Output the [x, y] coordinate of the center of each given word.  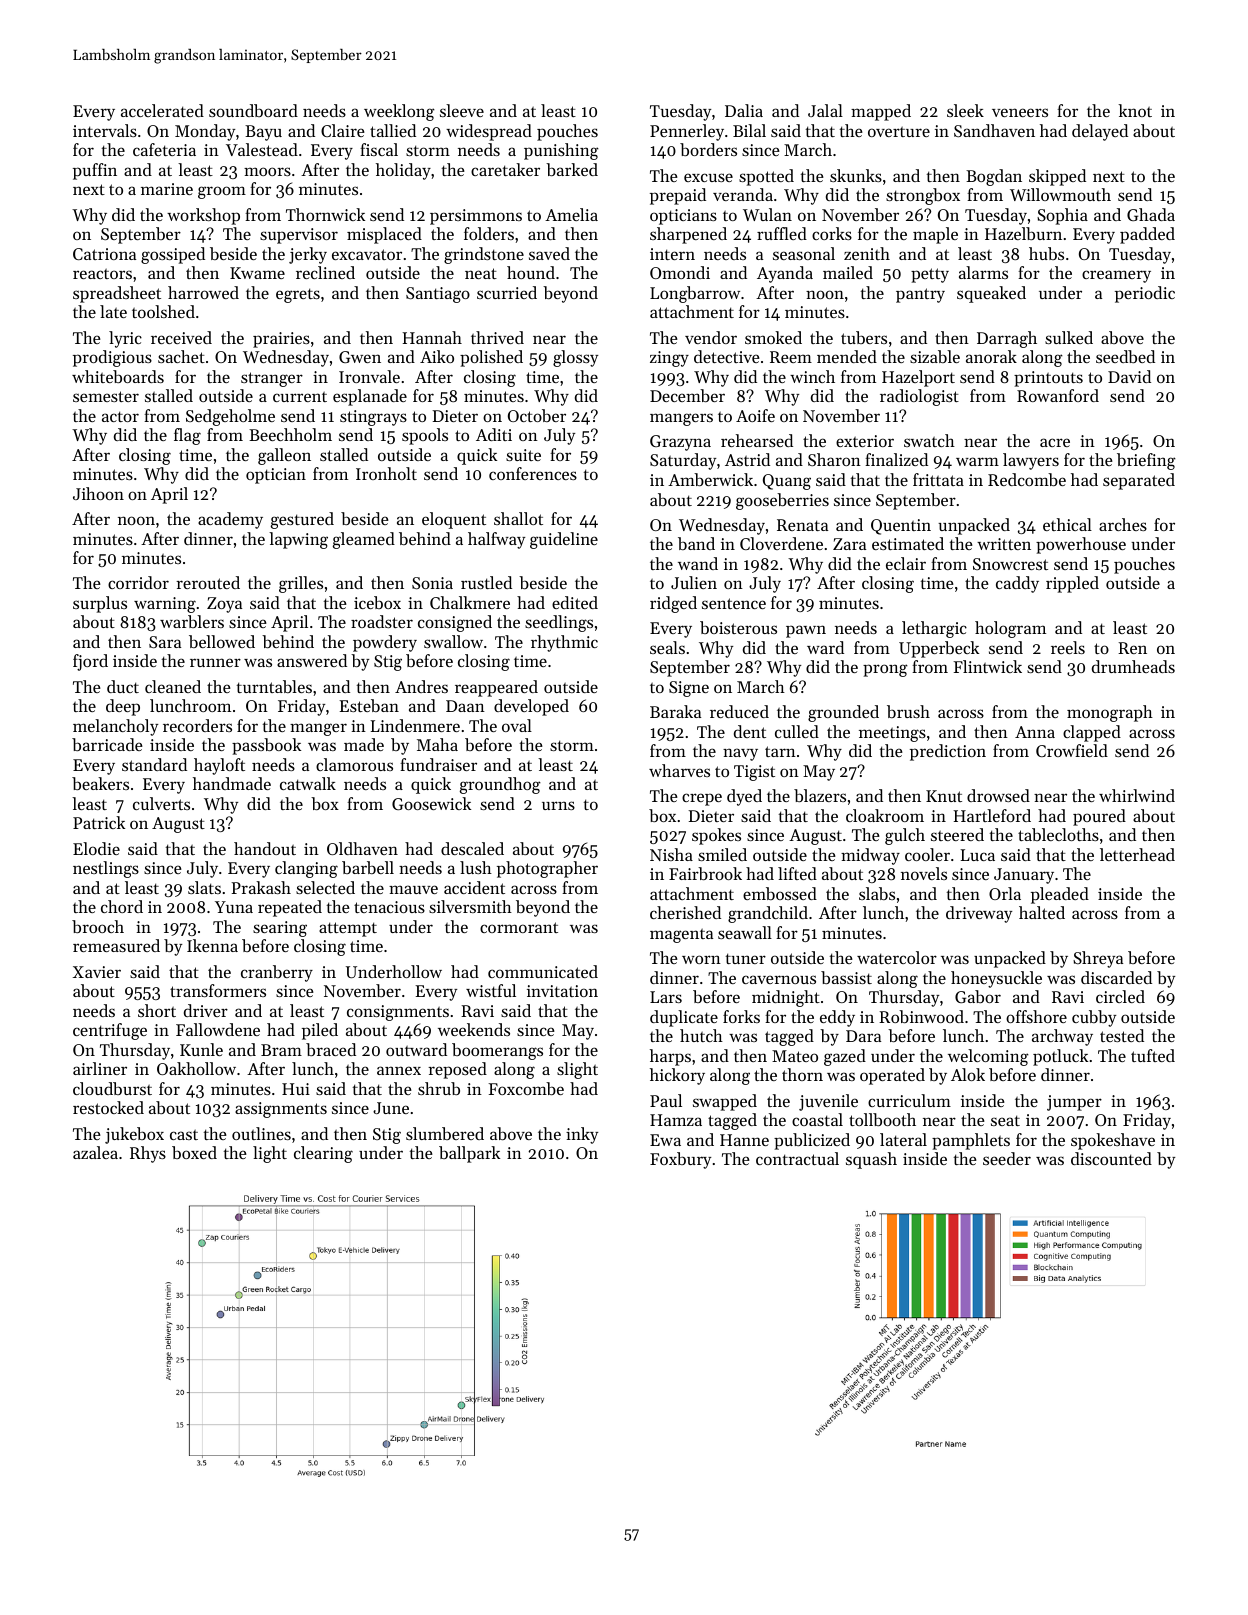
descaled [472, 848]
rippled [1072, 584]
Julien [694, 582]
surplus [100, 604]
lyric [125, 339]
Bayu [263, 133]
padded [1147, 235]
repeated [290, 908]
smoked [773, 337]
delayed [1100, 132]
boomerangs [497, 1051]
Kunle [201, 1049]
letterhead [1137, 854]
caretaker [505, 169]
